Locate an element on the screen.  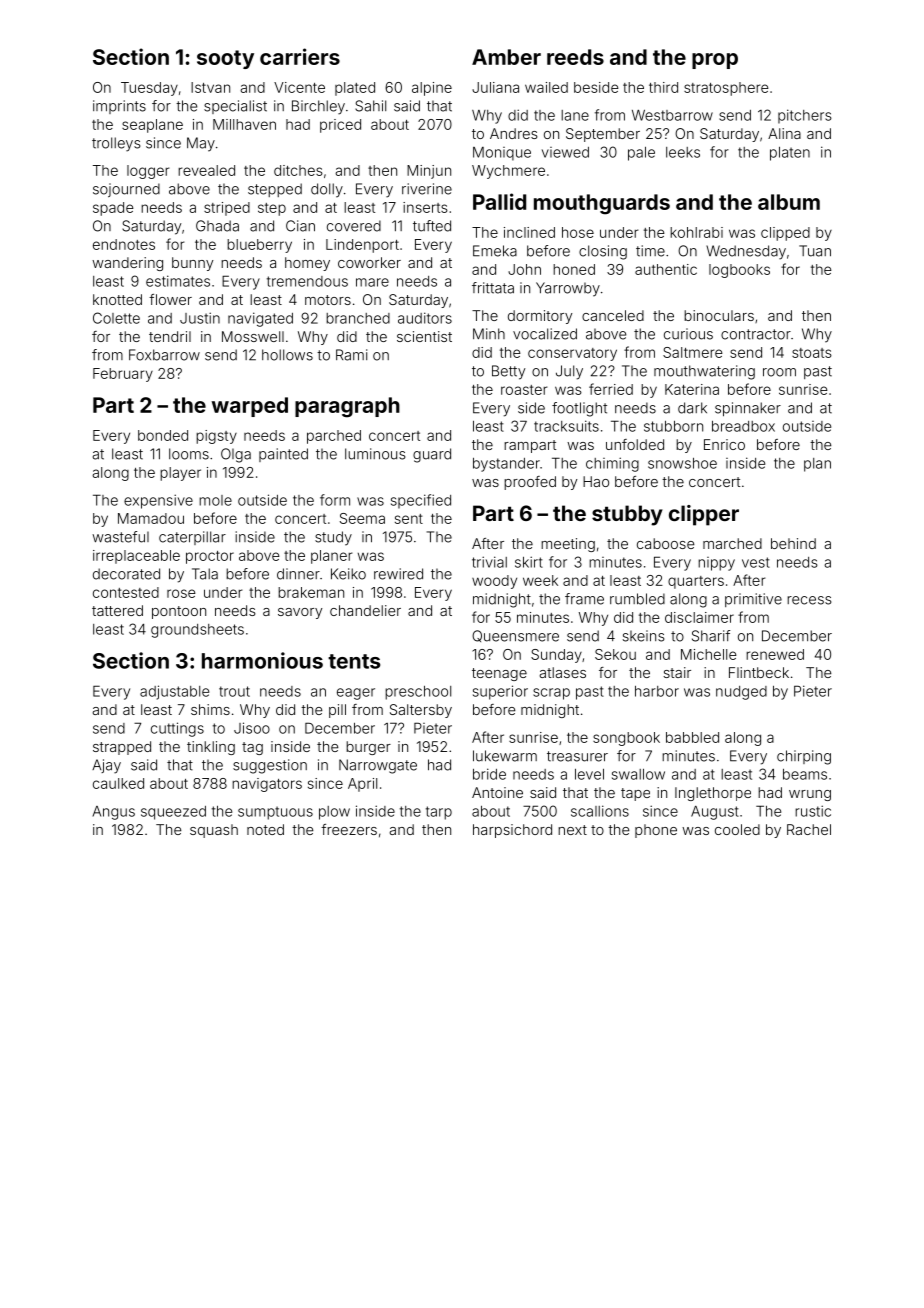
prop is located at coordinates (715, 61).
